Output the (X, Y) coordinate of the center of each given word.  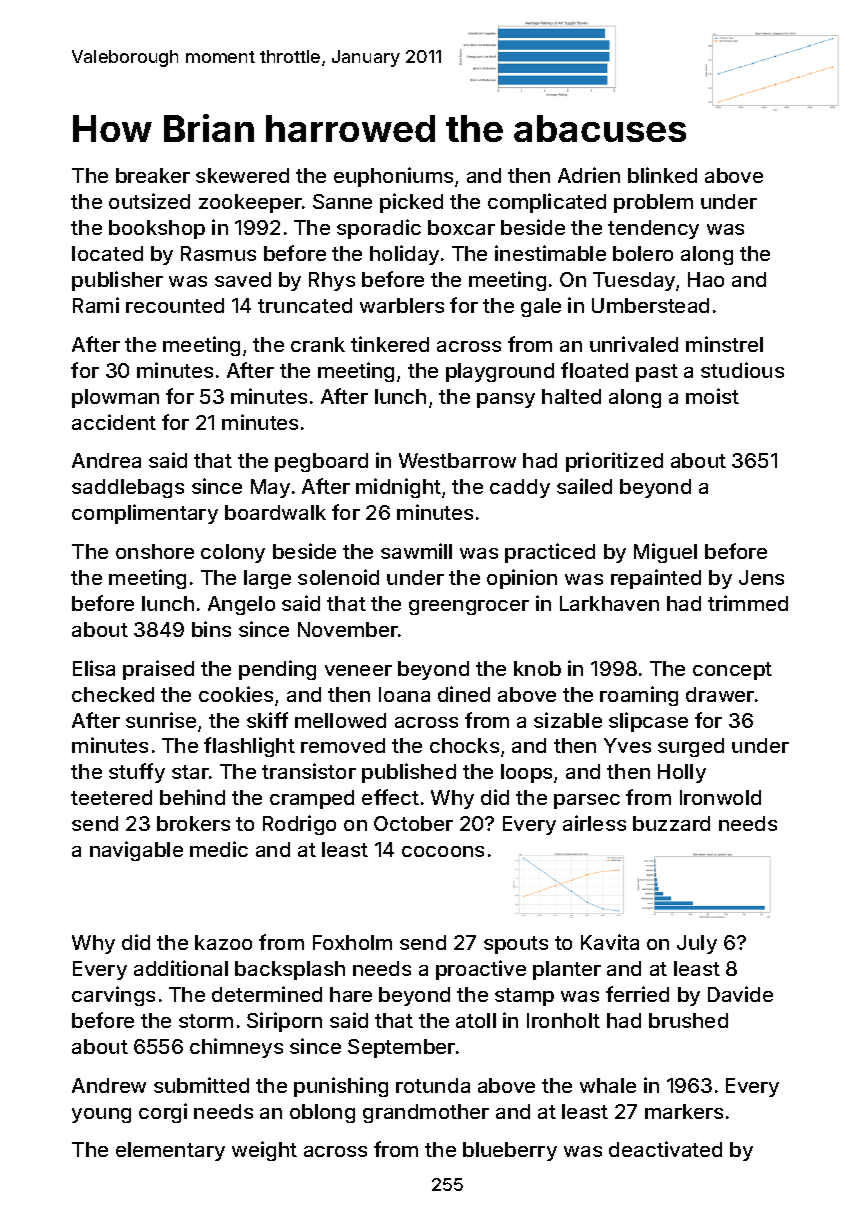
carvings (113, 996)
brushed (688, 1020)
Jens (761, 577)
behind (192, 797)
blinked (662, 175)
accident (114, 422)
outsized (149, 201)
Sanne (342, 201)
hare (351, 994)
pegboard (321, 462)
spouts (516, 945)
